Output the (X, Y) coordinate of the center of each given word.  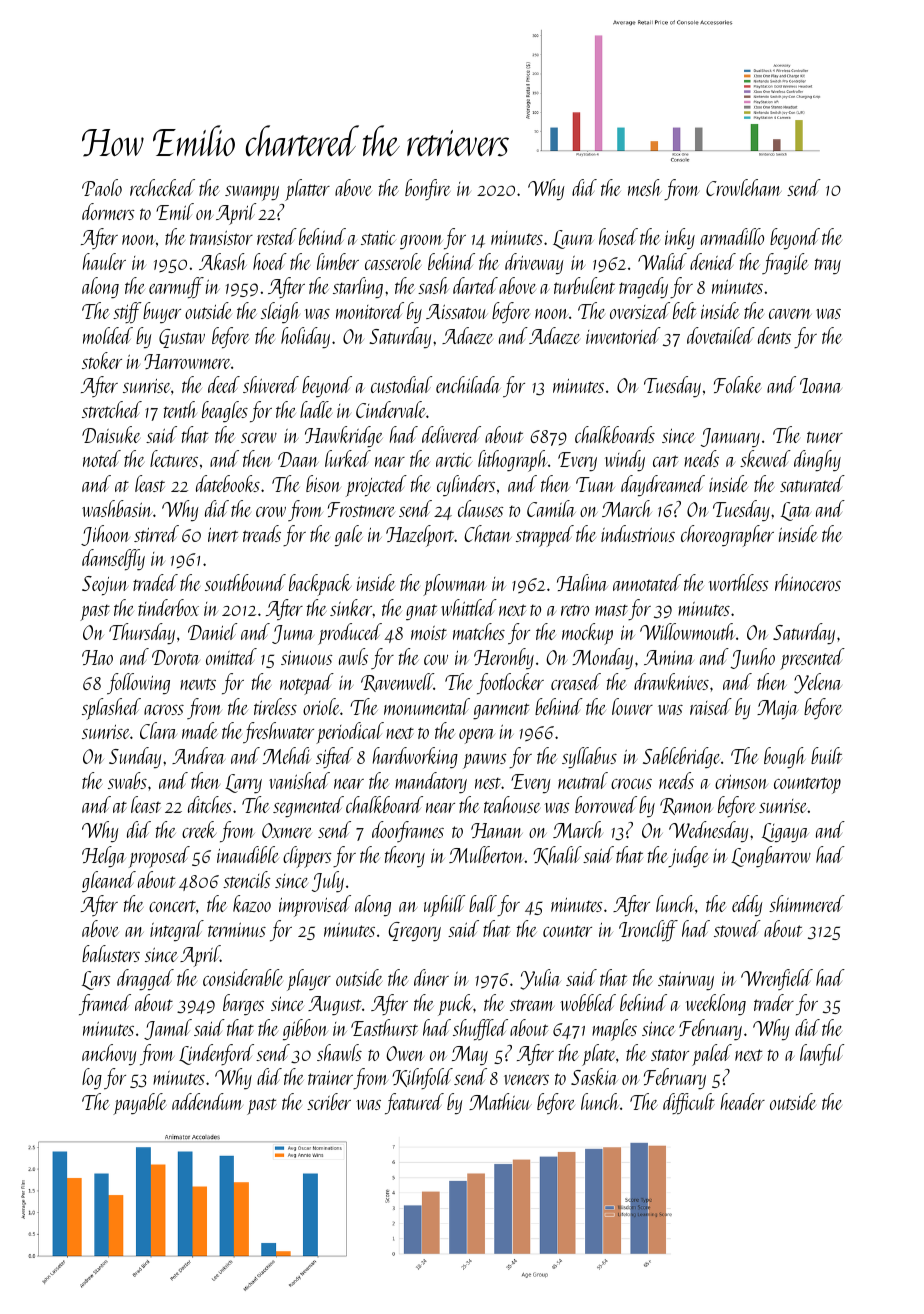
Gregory (414, 932)
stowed (737, 928)
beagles (225, 412)
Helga (104, 856)
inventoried (623, 335)
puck (455, 1005)
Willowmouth (687, 631)
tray (828, 266)
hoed (270, 261)
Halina (582, 582)
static (378, 238)
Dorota (176, 657)
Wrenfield (777, 979)
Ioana (821, 385)
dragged (145, 979)
